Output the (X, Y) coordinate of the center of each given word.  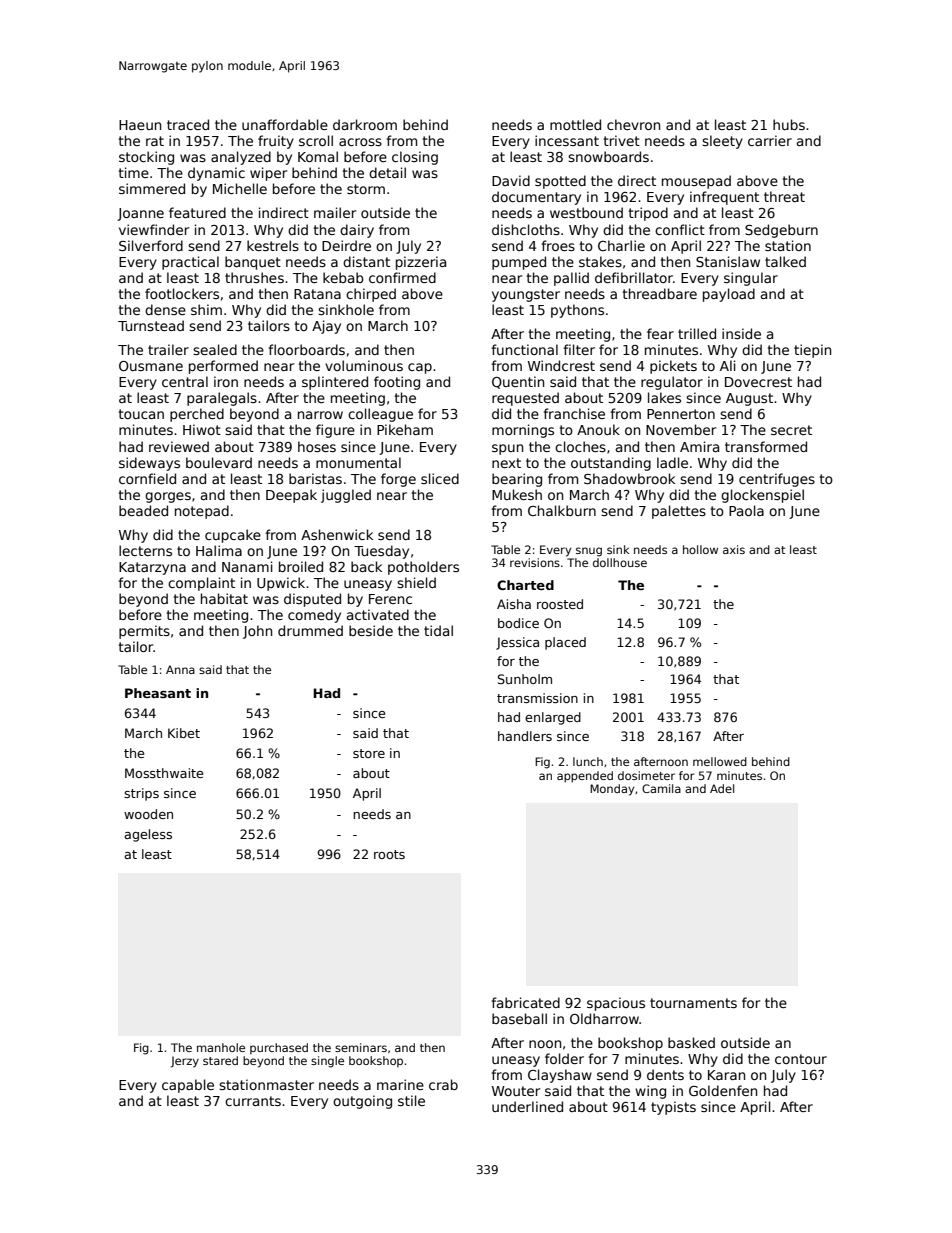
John (257, 632)
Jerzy (185, 1062)
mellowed (720, 761)
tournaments (693, 1003)
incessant (567, 140)
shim (206, 309)
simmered (152, 188)
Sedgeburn (781, 231)
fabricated (526, 1002)
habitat (224, 598)
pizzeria (421, 263)
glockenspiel (762, 496)
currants (253, 1101)
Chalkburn (562, 510)
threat (784, 196)
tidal (438, 630)
